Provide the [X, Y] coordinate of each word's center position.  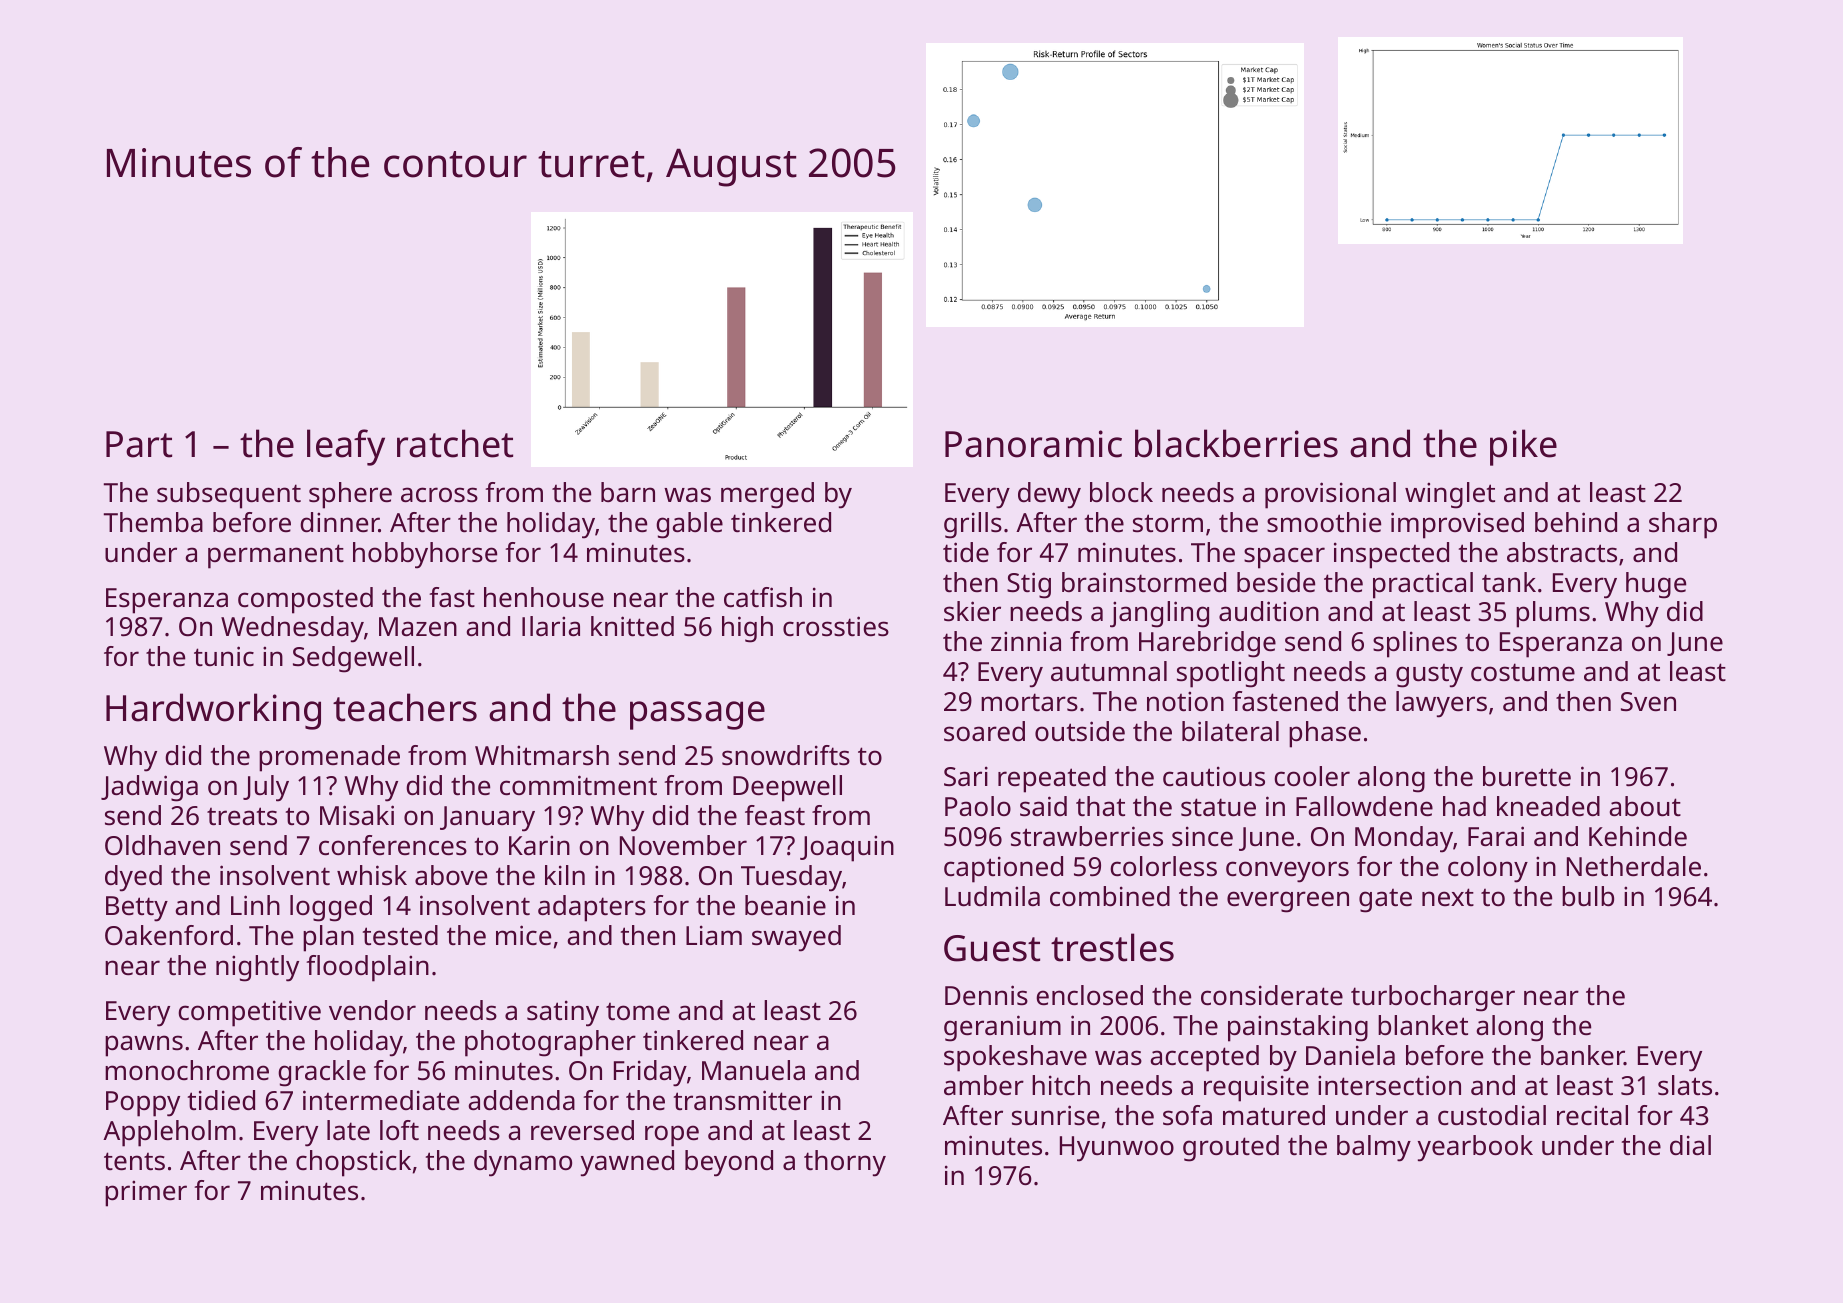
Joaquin [847, 848]
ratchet [455, 443]
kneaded [1548, 806]
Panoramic [1033, 444]
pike [1523, 447]
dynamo [523, 1163]
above [451, 875]
